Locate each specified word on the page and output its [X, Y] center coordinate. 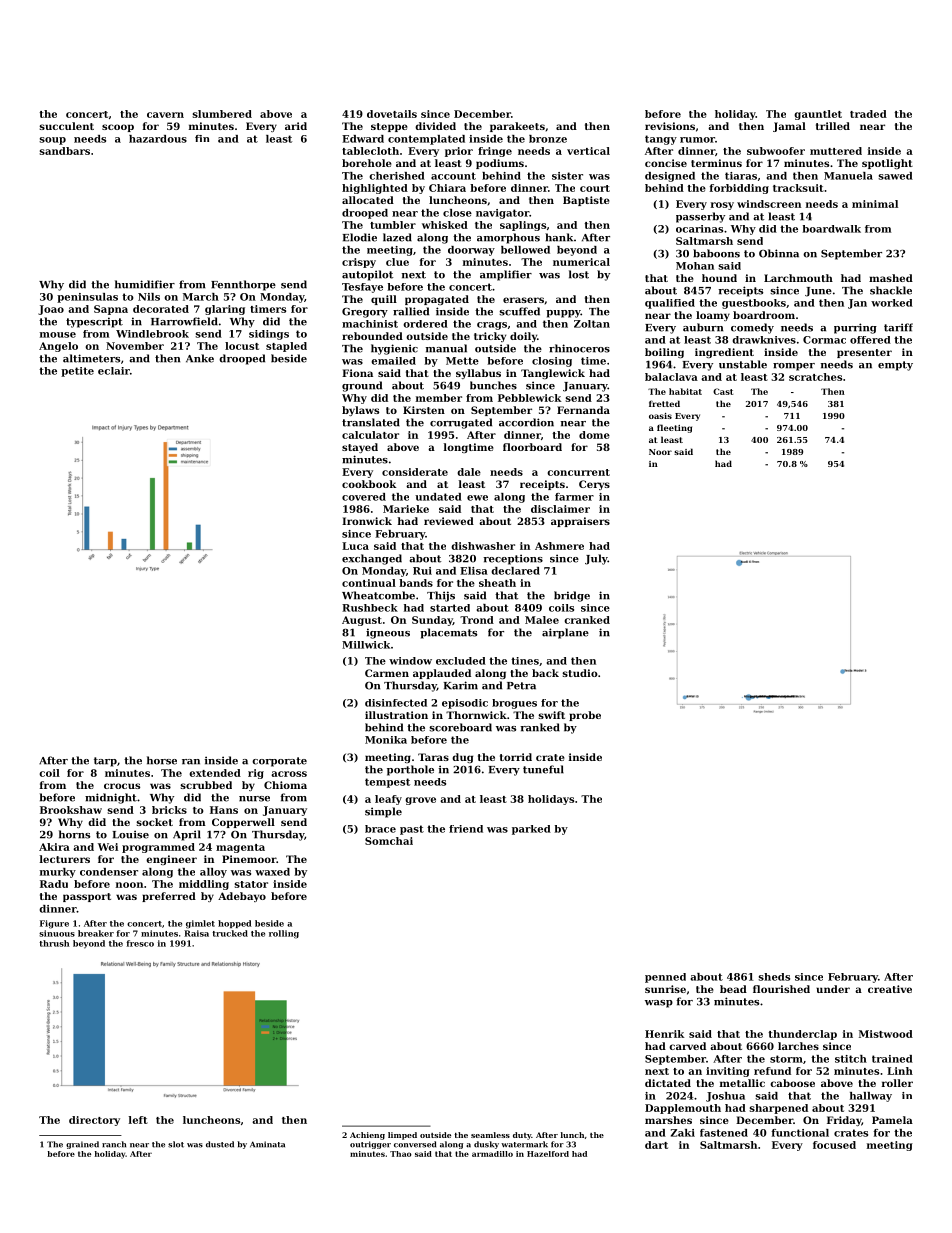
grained [82, 1145]
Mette [462, 361]
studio [580, 673]
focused [834, 1145]
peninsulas [87, 298]
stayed [360, 448]
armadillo [492, 1154]
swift [551, 715]
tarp [105, 762]
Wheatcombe [378, 595]
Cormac [824, 340]
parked [531, 830]
